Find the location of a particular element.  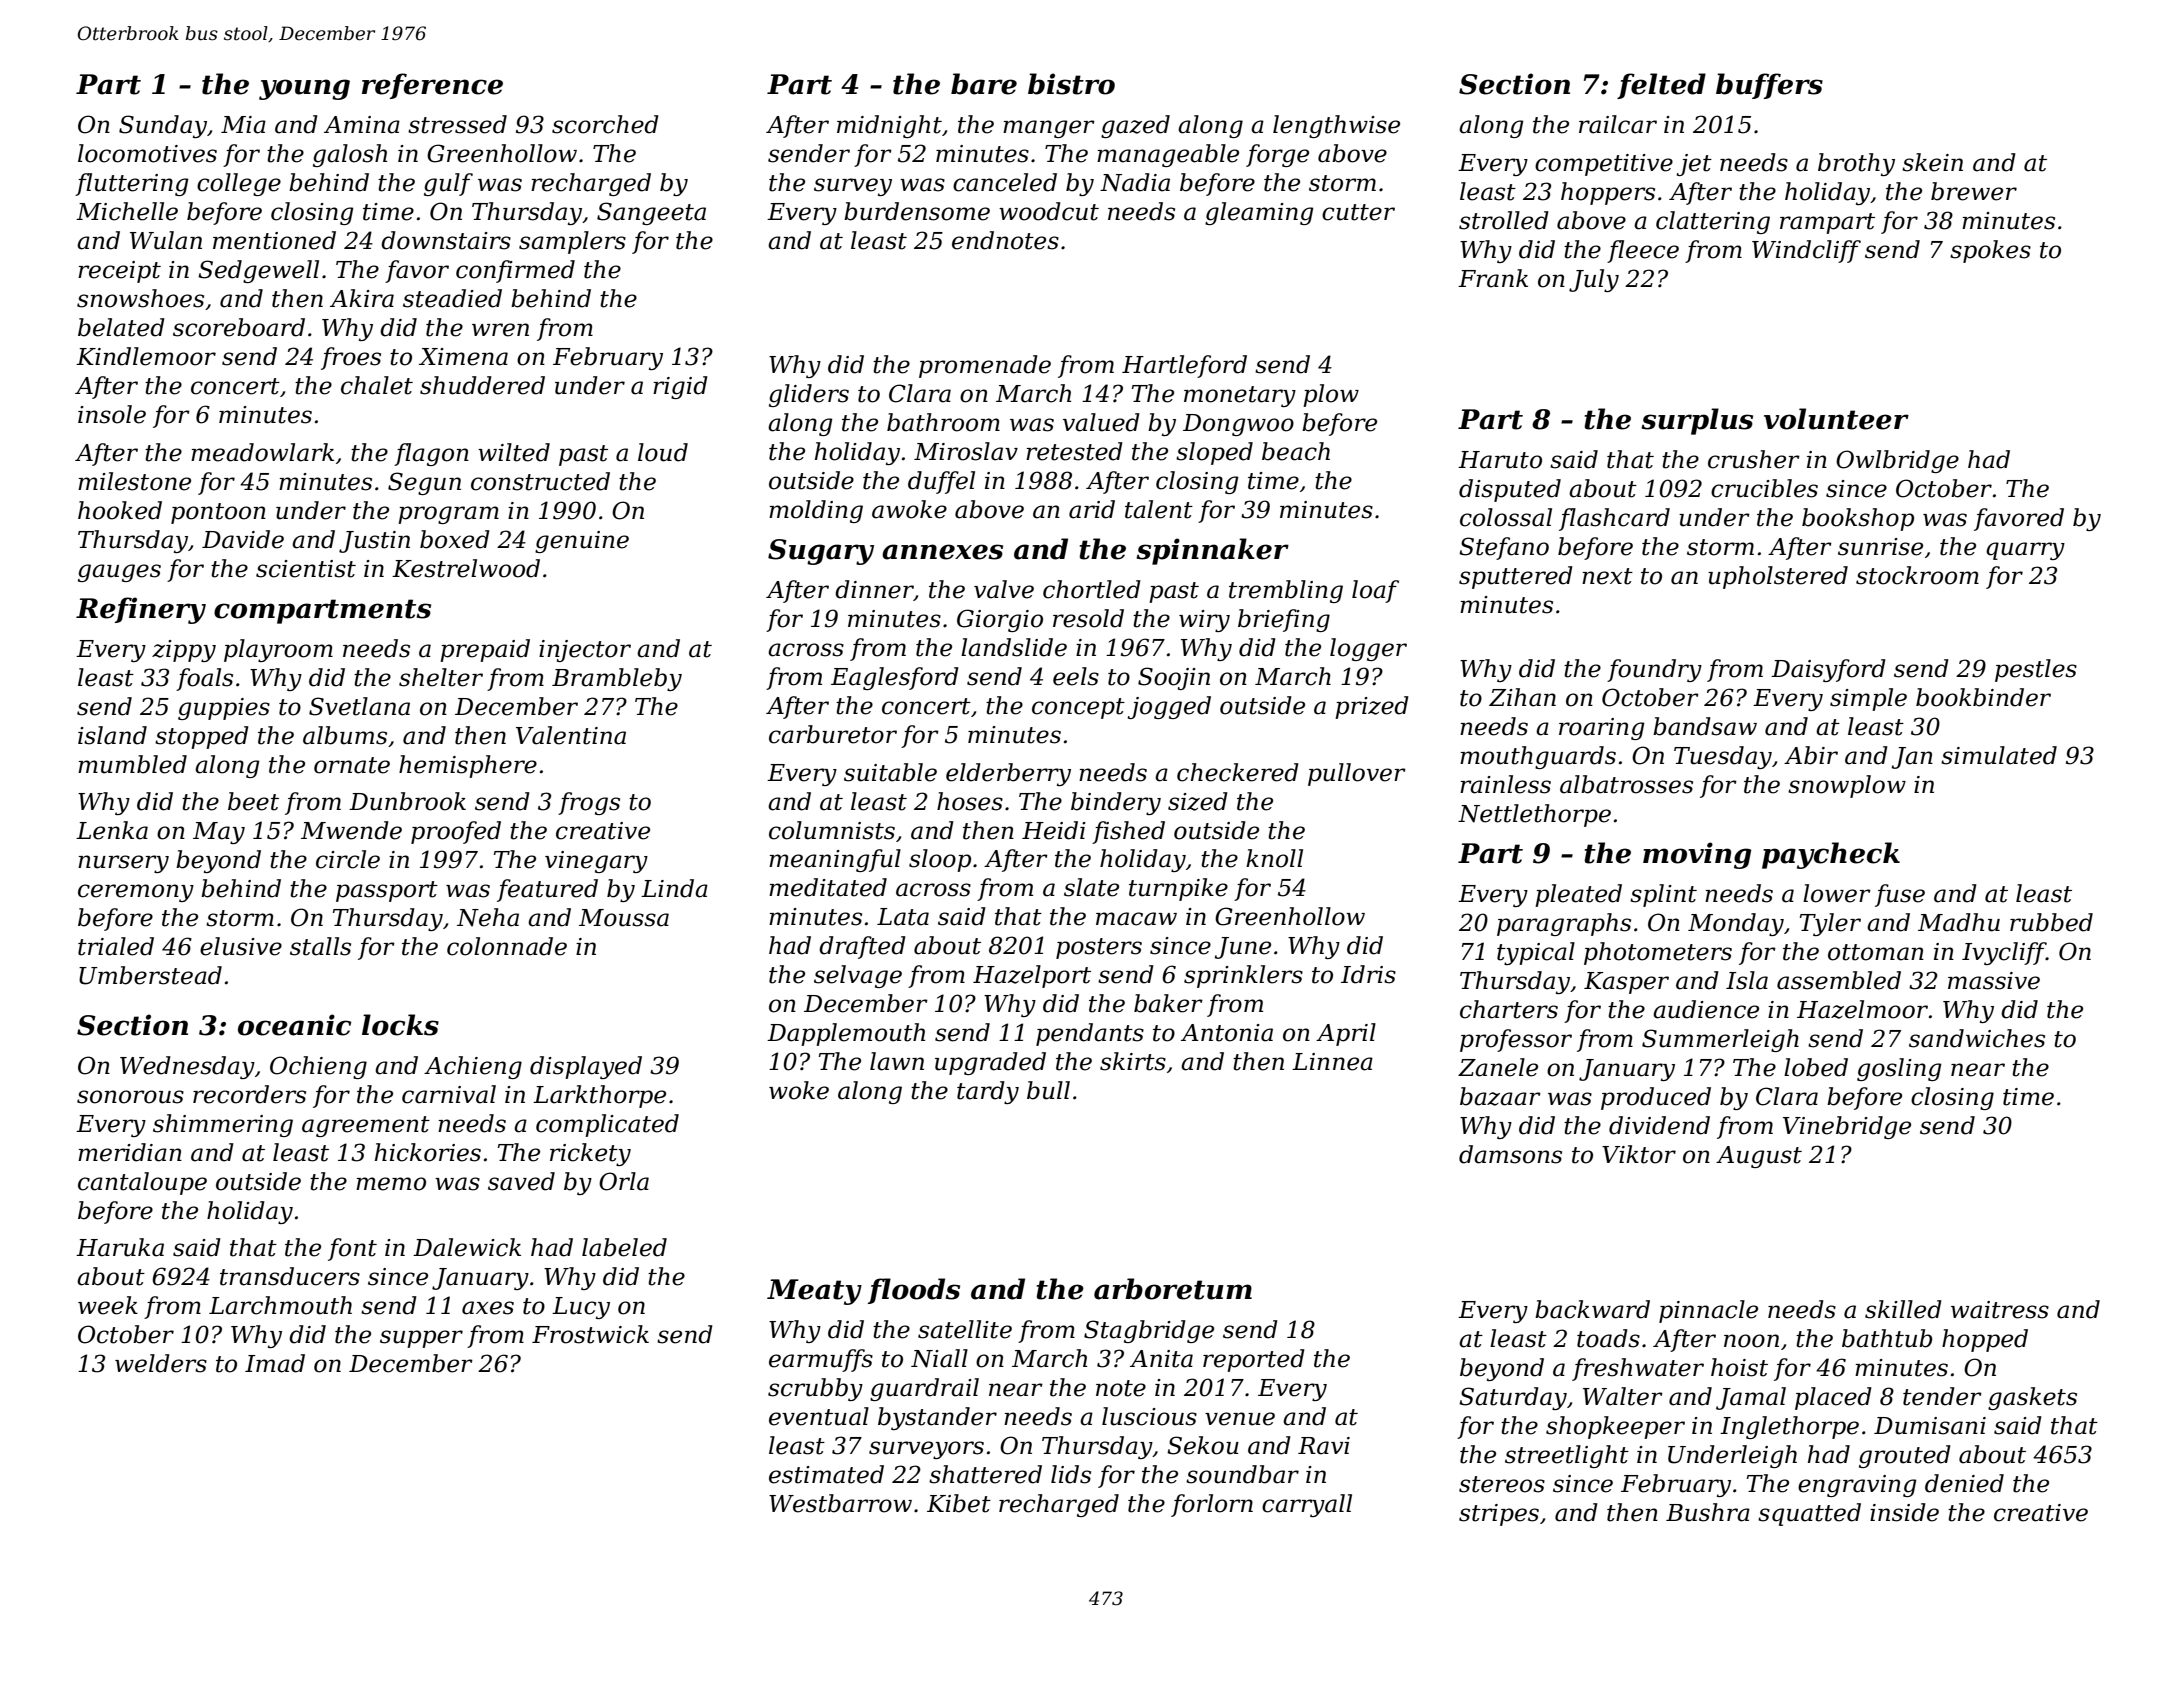

quarry is located at coordinates (2025, 551).
